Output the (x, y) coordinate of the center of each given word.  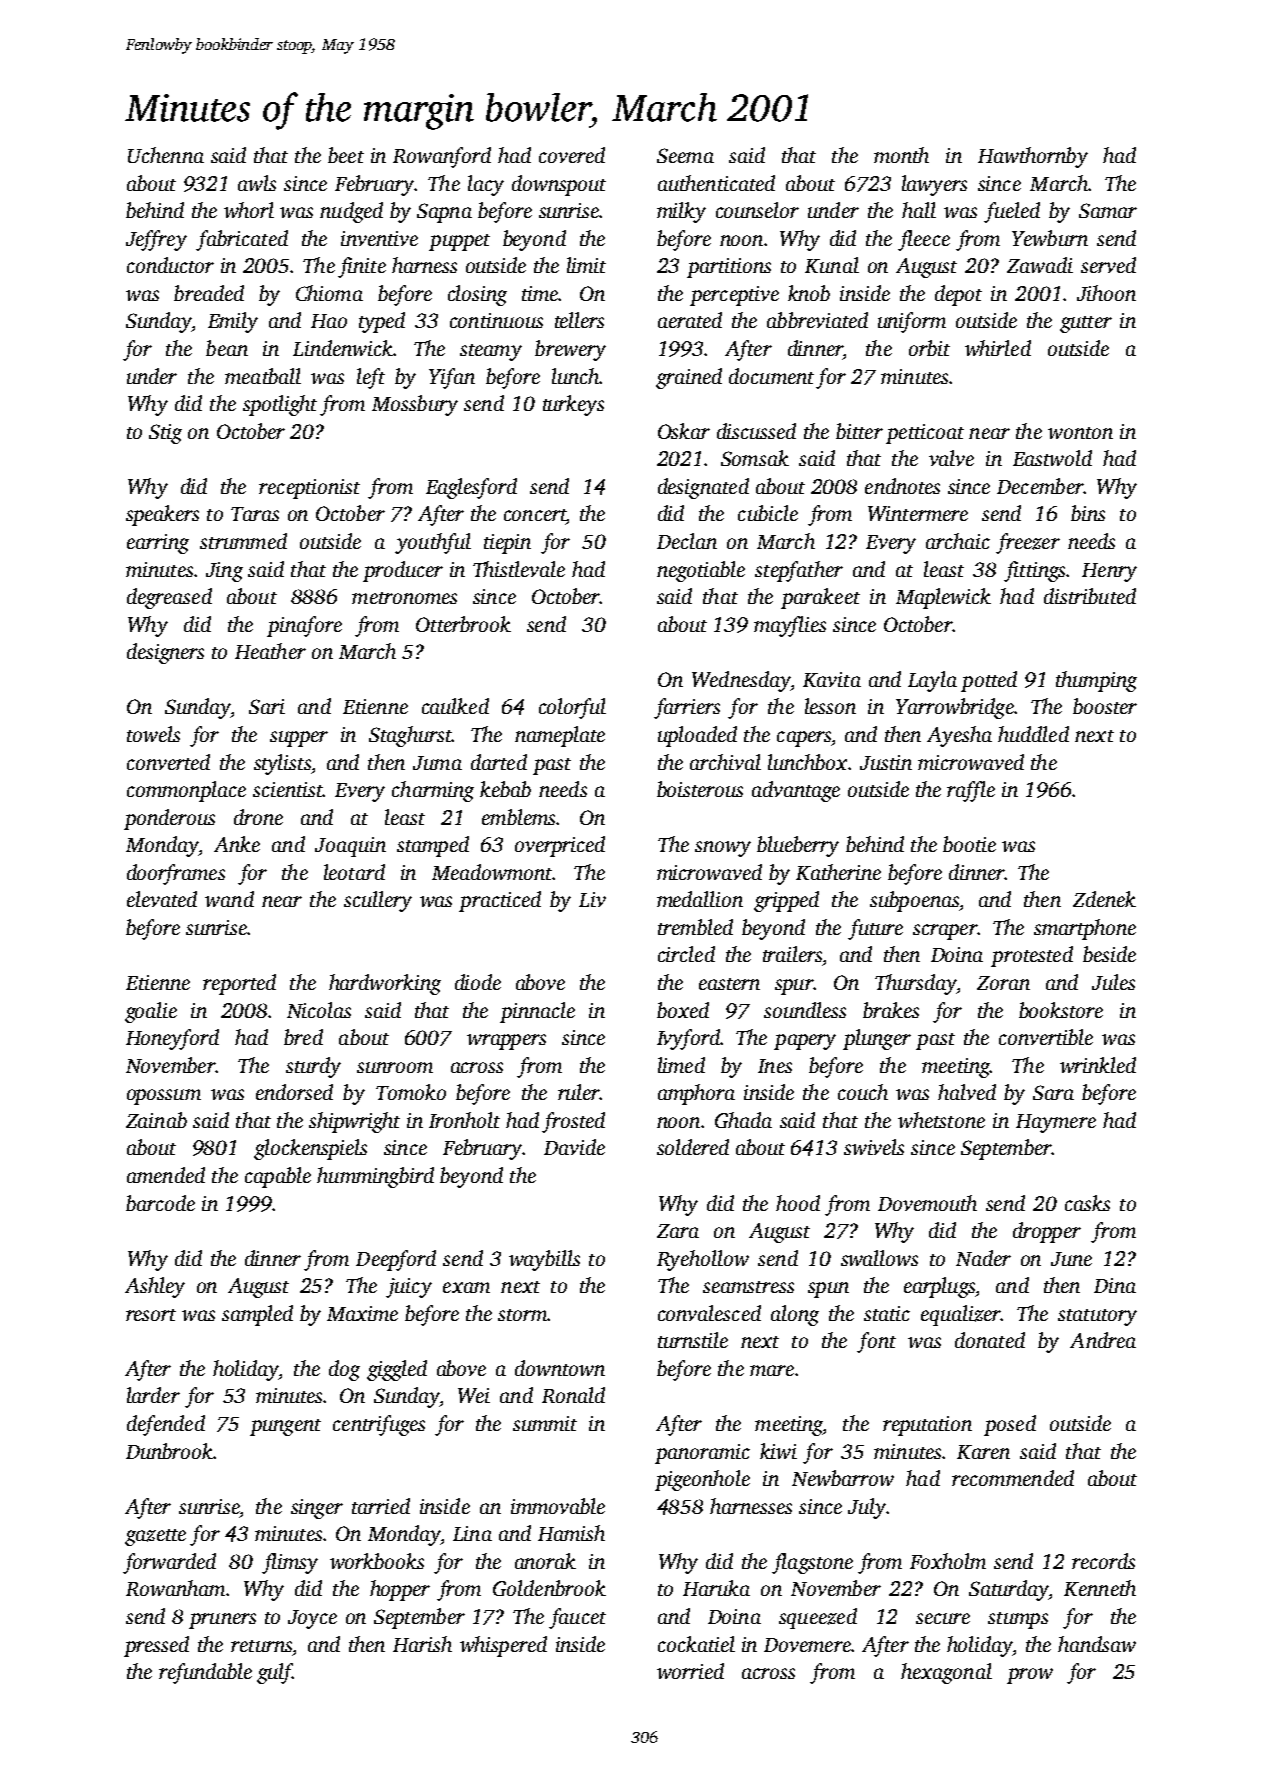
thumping (1096, 681)
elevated (162, 899)
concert (535, 515)
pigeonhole (702, 1480)
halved (967, 1092)
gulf (275, 1673)
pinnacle (537, 1012)
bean (227, 348)
